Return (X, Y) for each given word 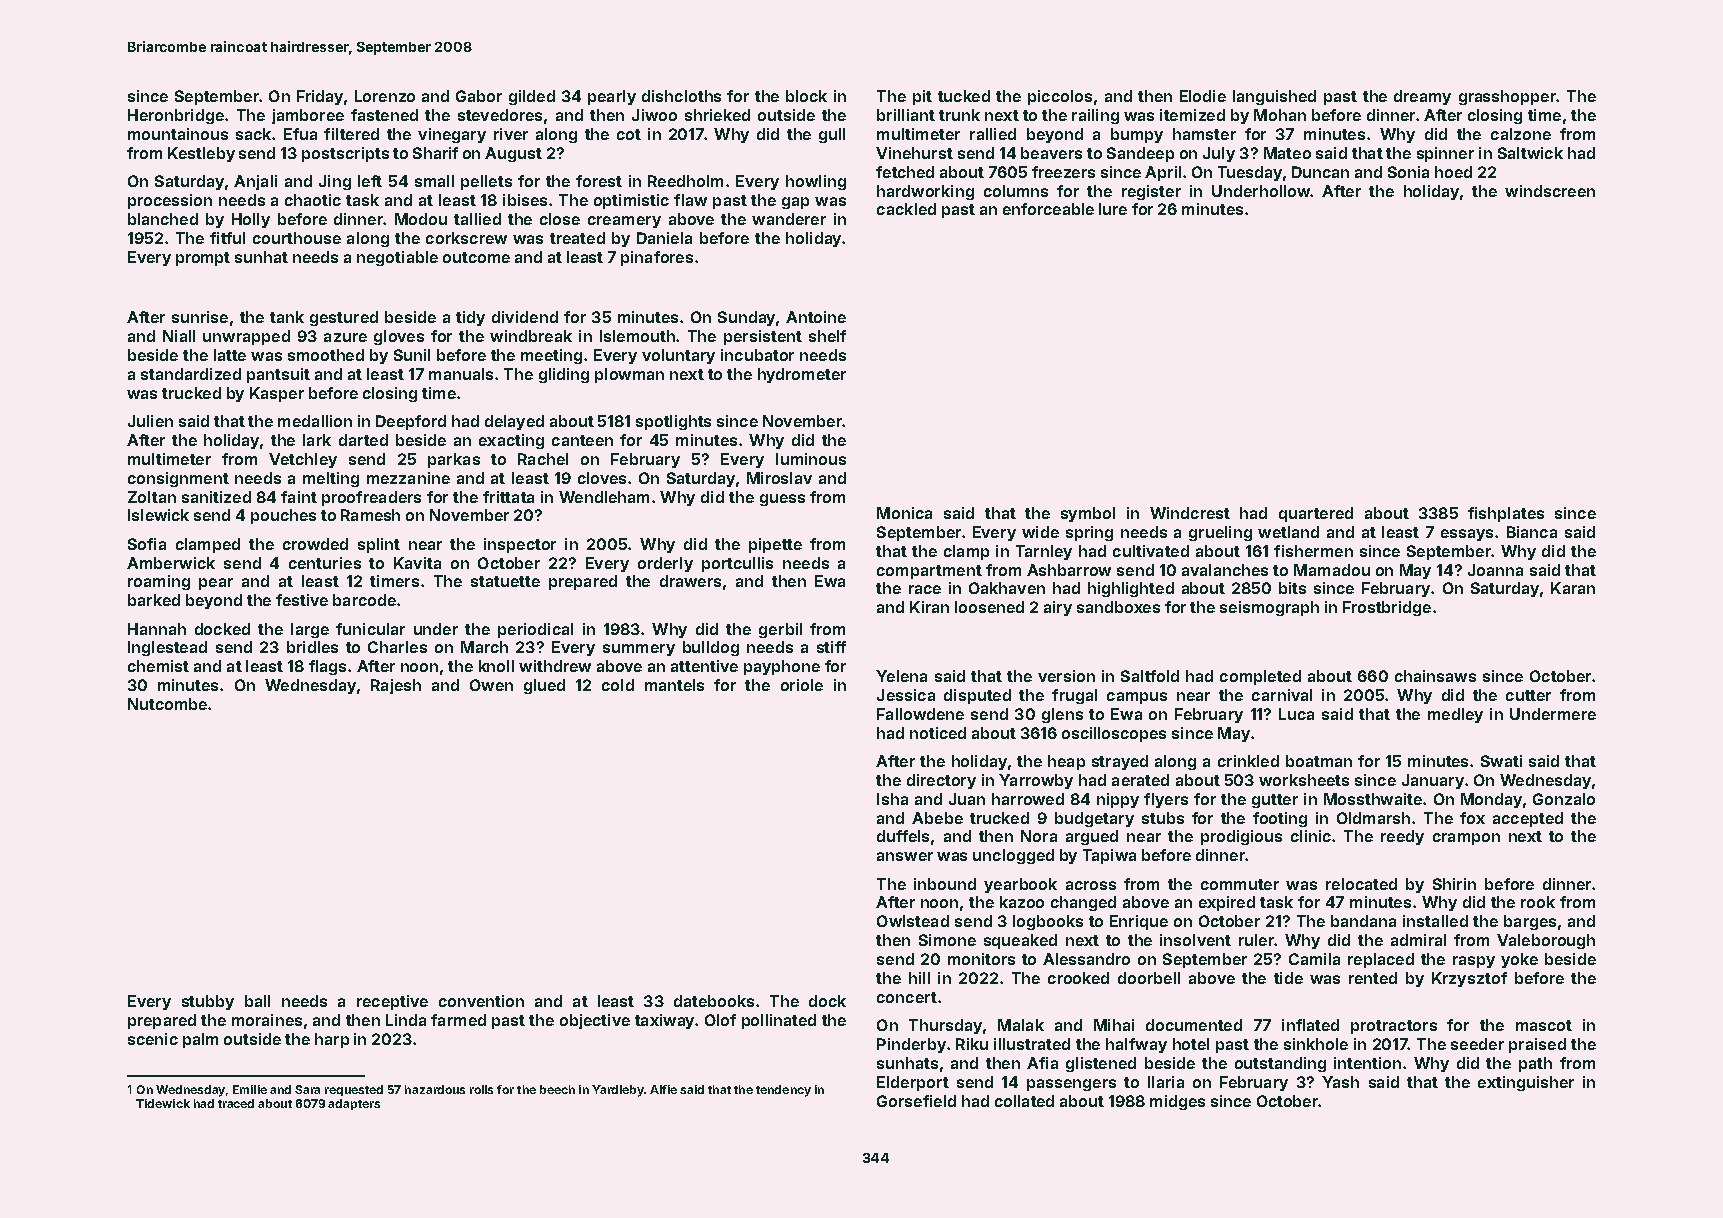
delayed (514, 422)
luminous (811, 459)
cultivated (1151, 551)
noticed (938, 733)
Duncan (1320, 172)
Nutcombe (167, 704)
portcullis (737, 564)
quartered (1316, 514)
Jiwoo (654, 115)
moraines (267, 1020)
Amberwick (171, 563)
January (1433, 781)
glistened (1101, 1064)
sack (253, 134)
